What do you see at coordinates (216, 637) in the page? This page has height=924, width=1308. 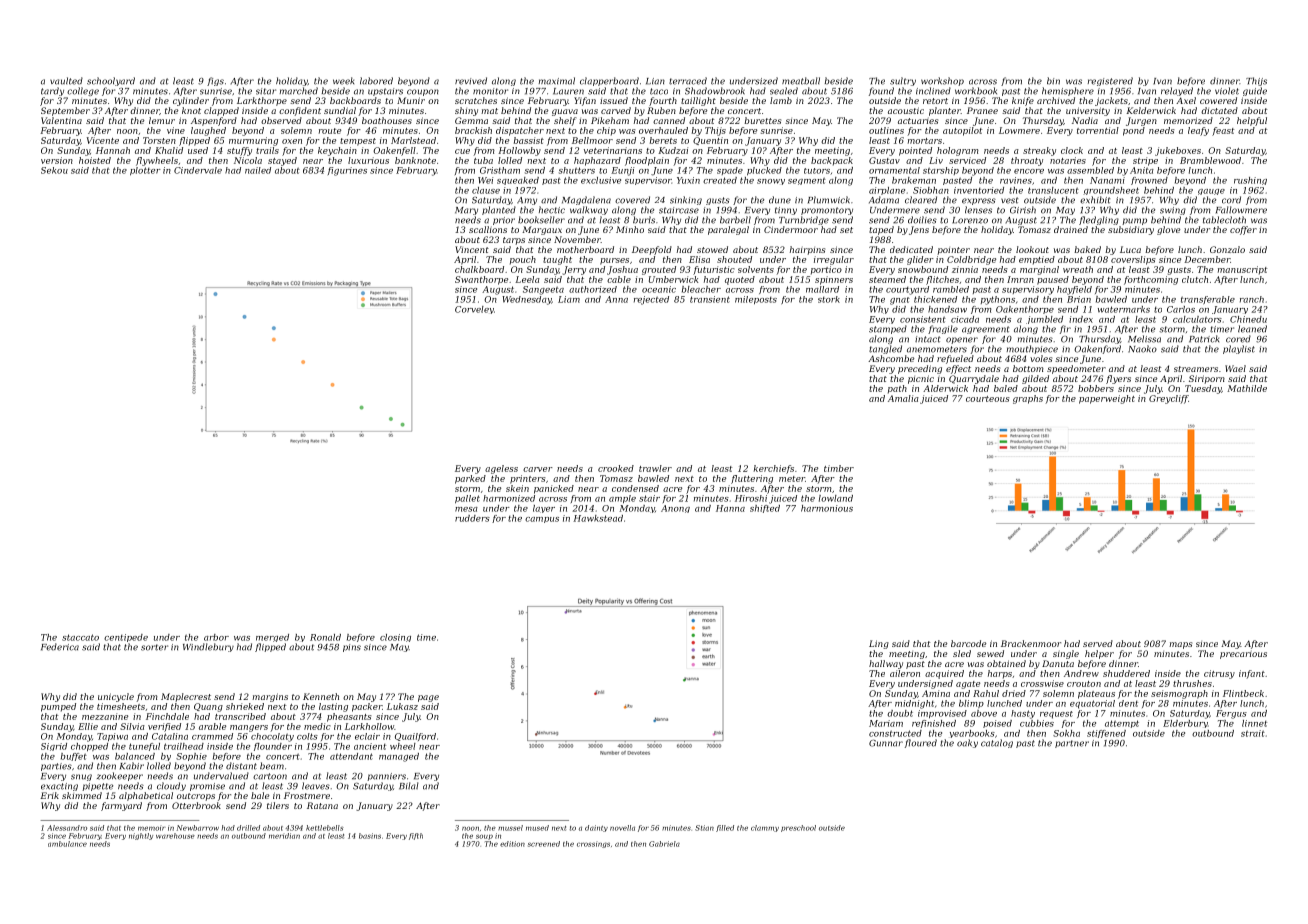 I see `arbor` at bounding box center [216, 637].
